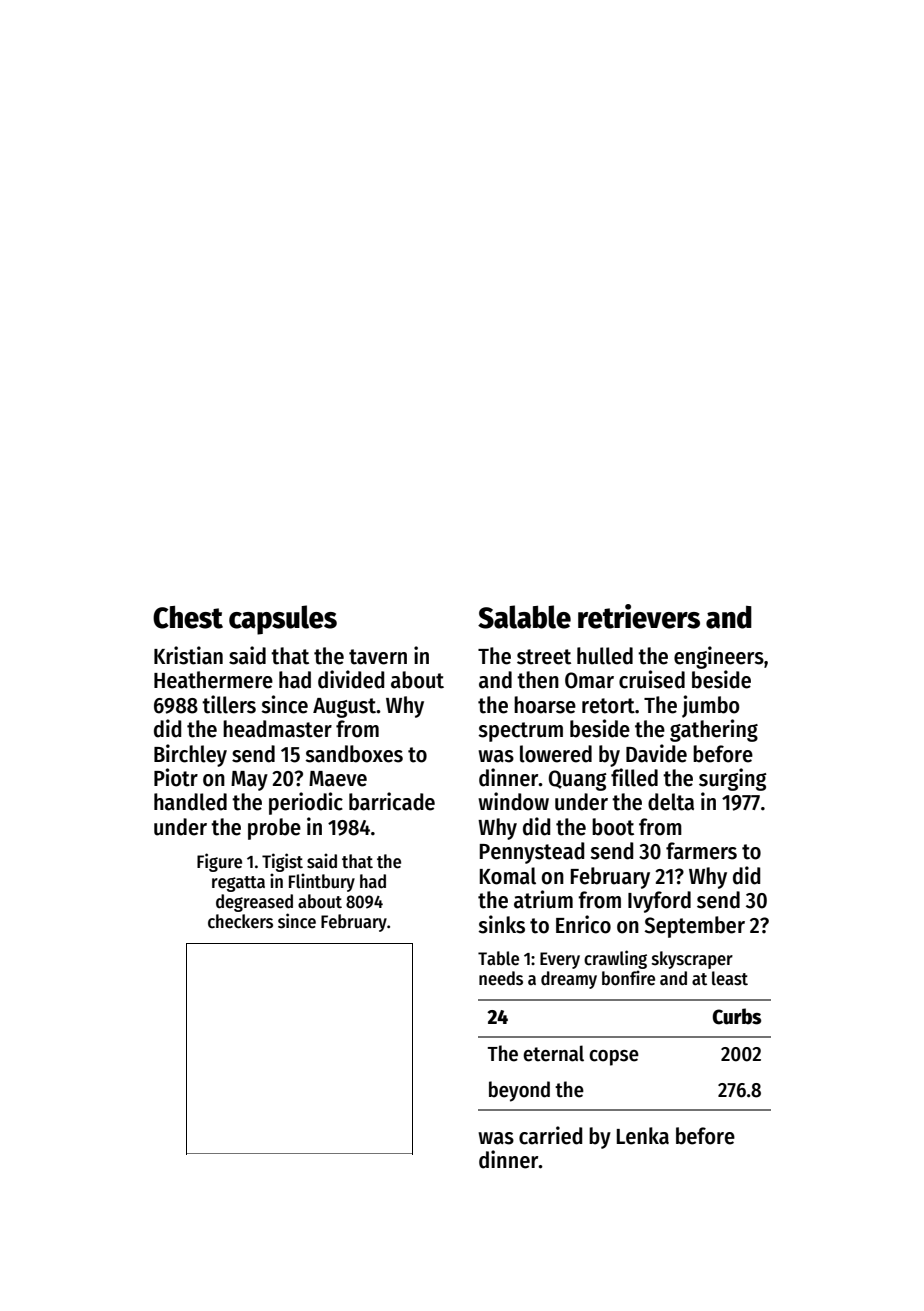  Describe the element at coordinates (519, 1091) in the screenshot. I see `beyond` at that location.
